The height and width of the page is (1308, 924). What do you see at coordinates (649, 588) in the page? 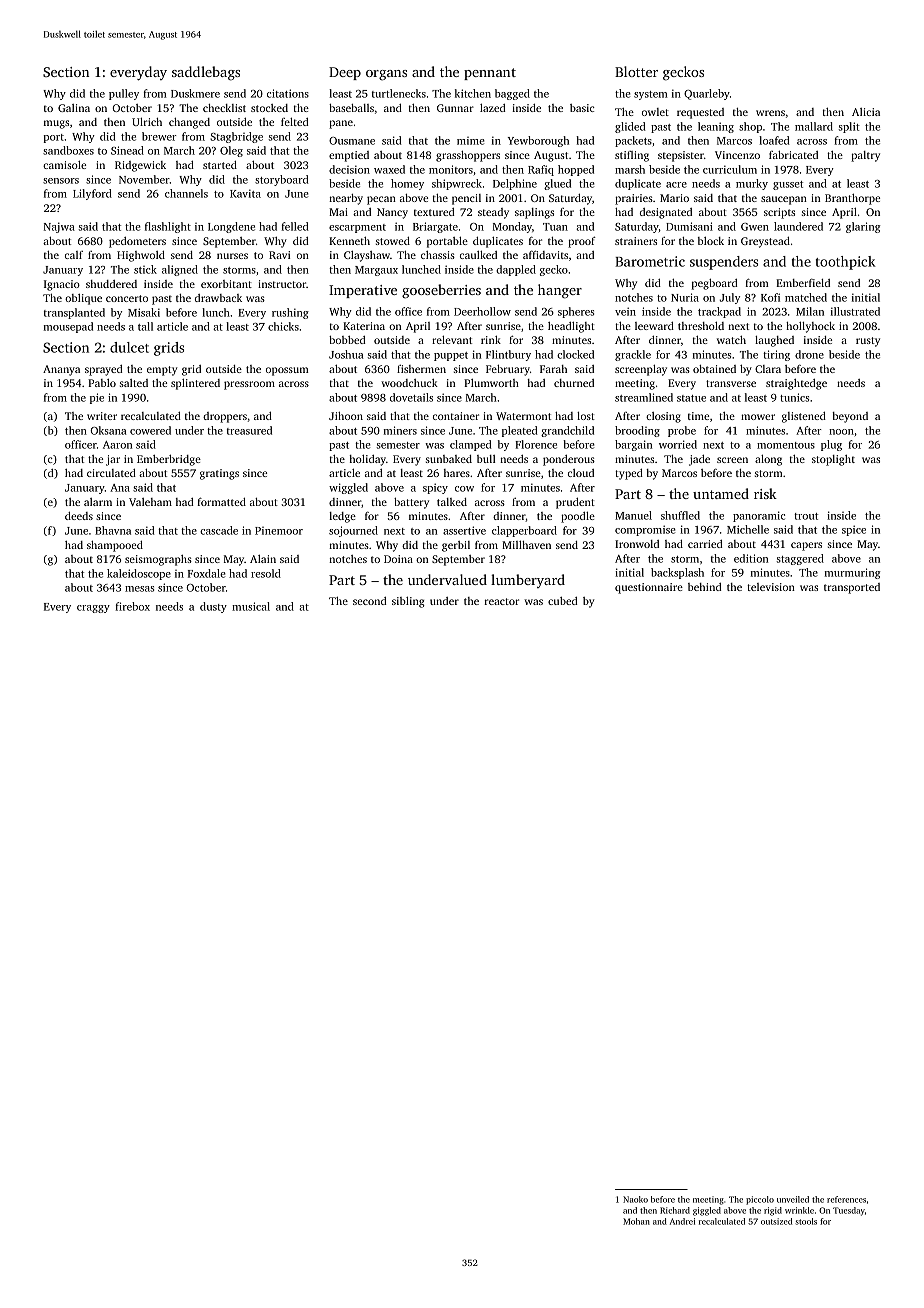
I see `questionnaire` at bounding box center [649, 588].
